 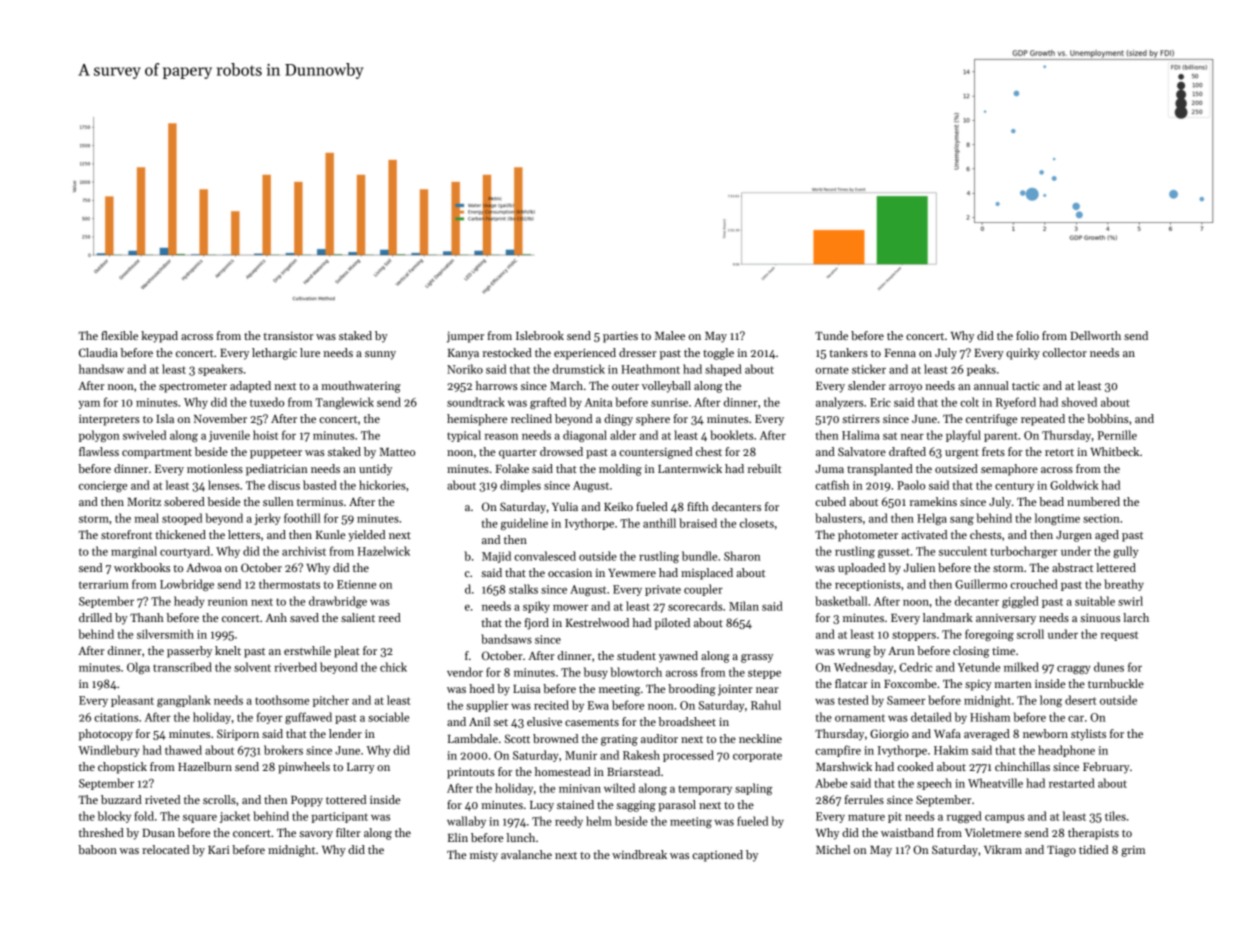 I want to click on buzzard, so click(x=121, y=799).
